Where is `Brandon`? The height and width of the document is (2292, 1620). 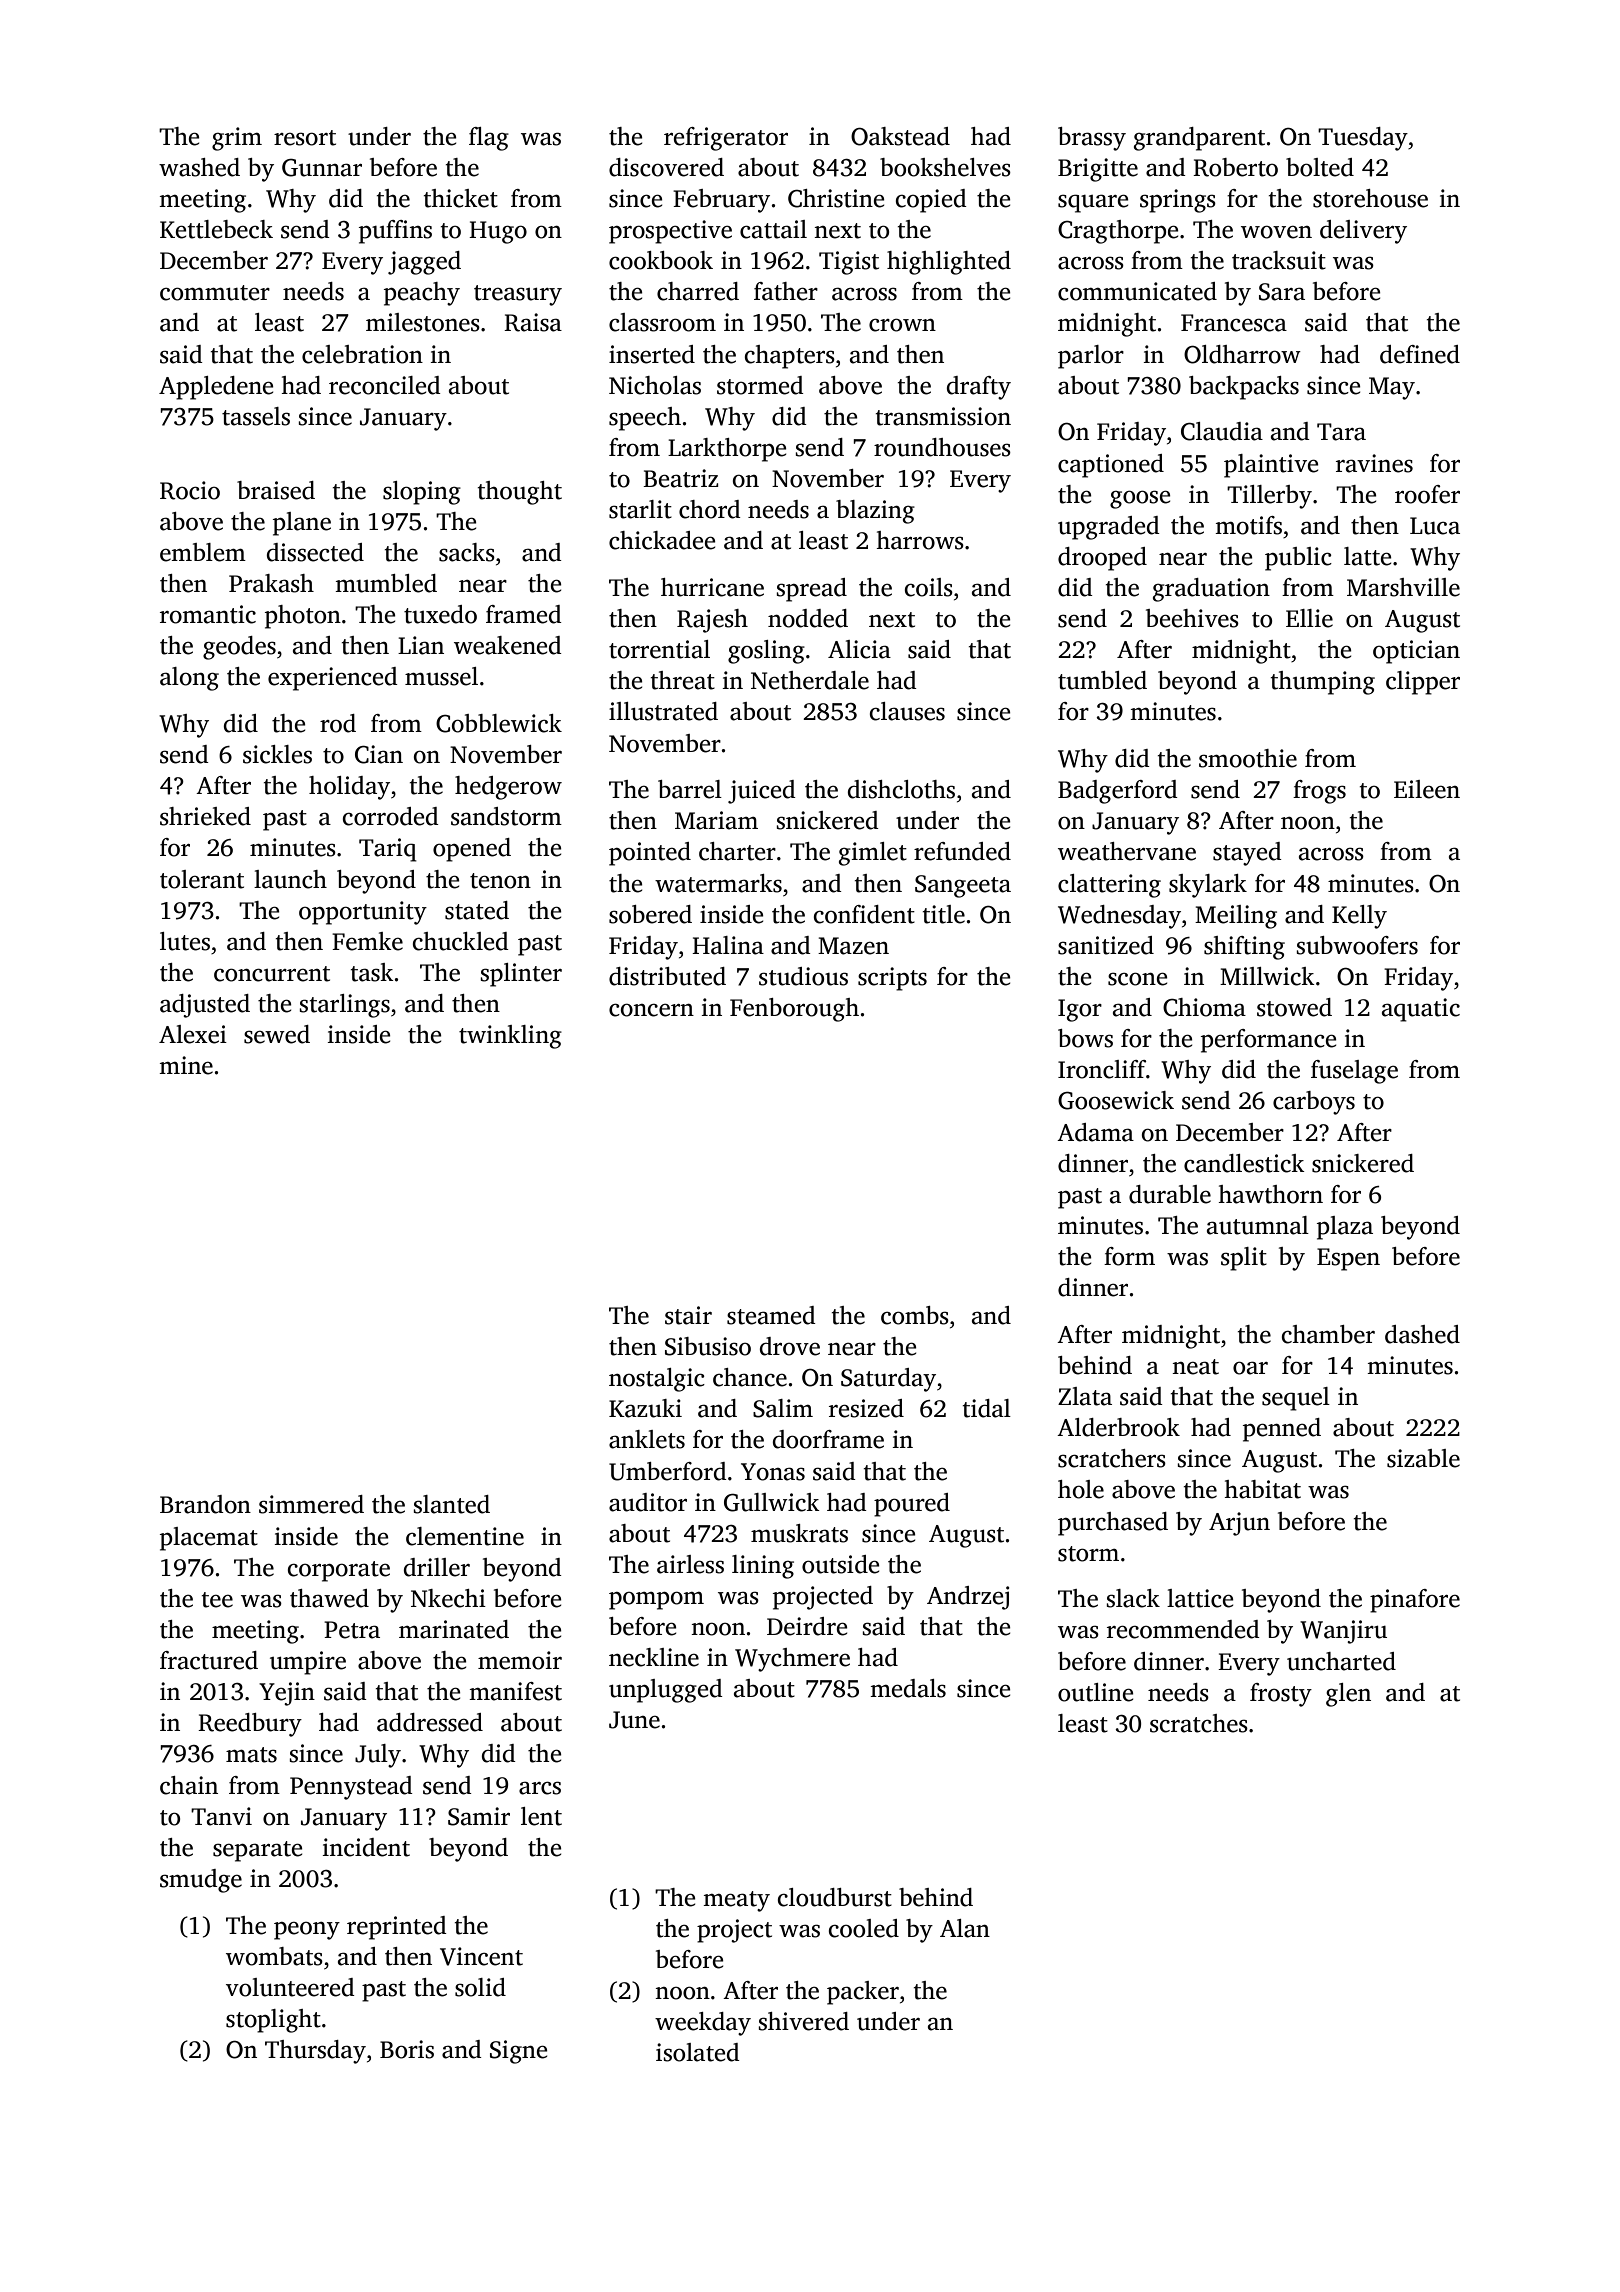
Brandon is located at coordinates (205, 1504).
